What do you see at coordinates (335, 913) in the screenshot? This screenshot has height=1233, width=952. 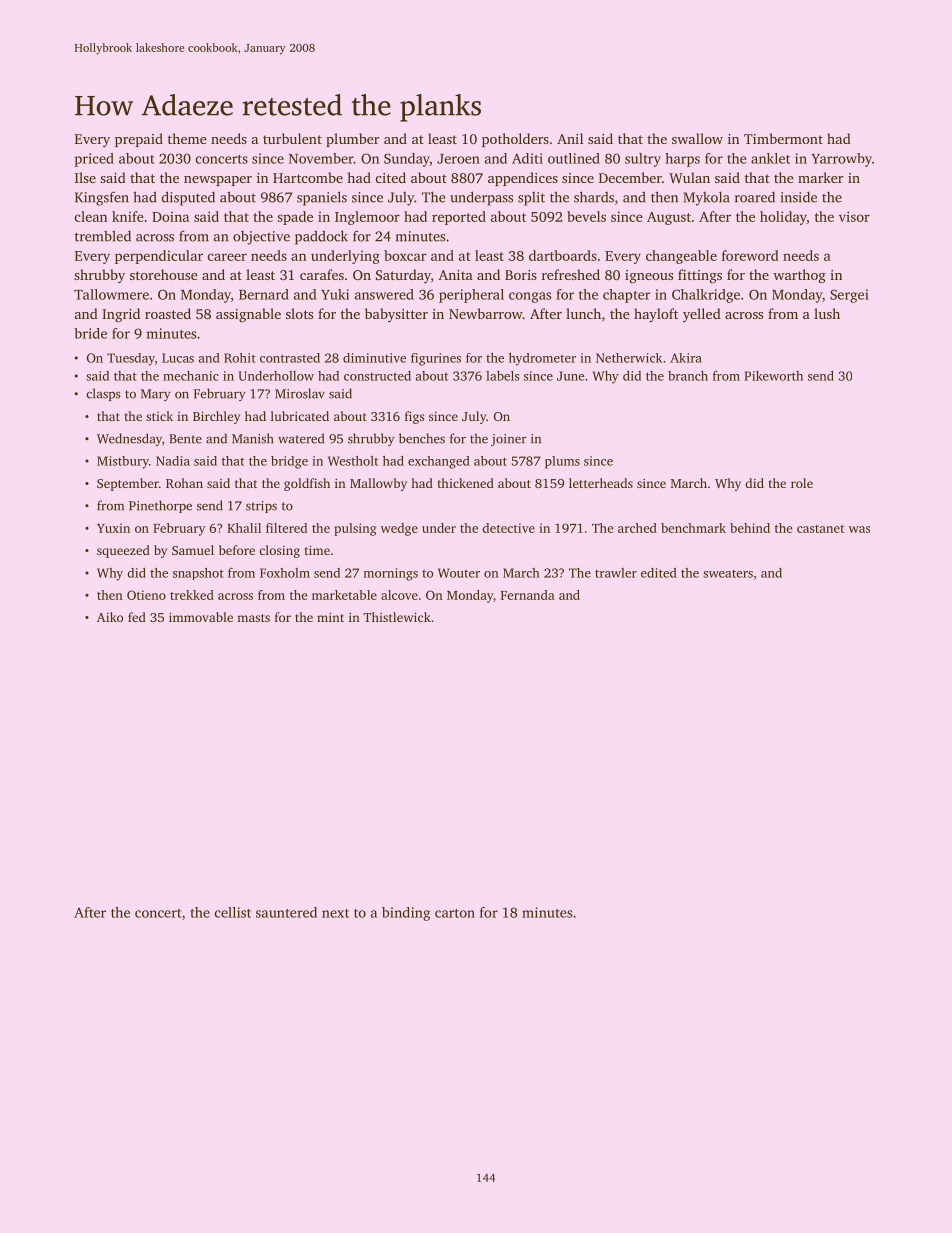 I see `next` at bounding box center [335, 913].
